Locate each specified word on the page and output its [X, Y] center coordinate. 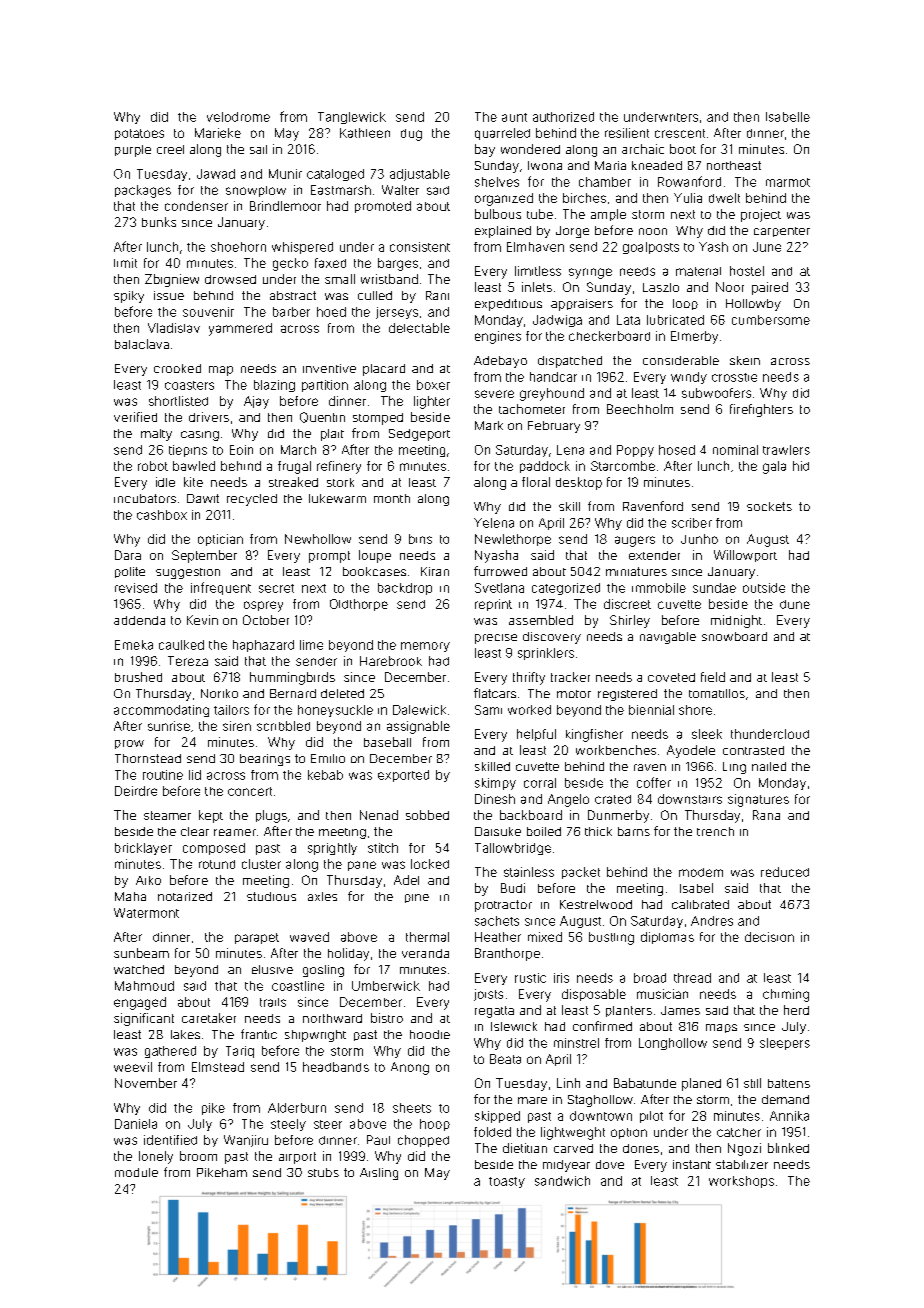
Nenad [379, 815]
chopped [423, 1141]
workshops [741, 1182]
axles [322, 896]
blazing [274, 386]
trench [715, 831]
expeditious [508, 305]
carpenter [782, 232]
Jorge [572, 232]
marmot [788, 182]
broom [198, 1156]
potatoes [139, 134]
